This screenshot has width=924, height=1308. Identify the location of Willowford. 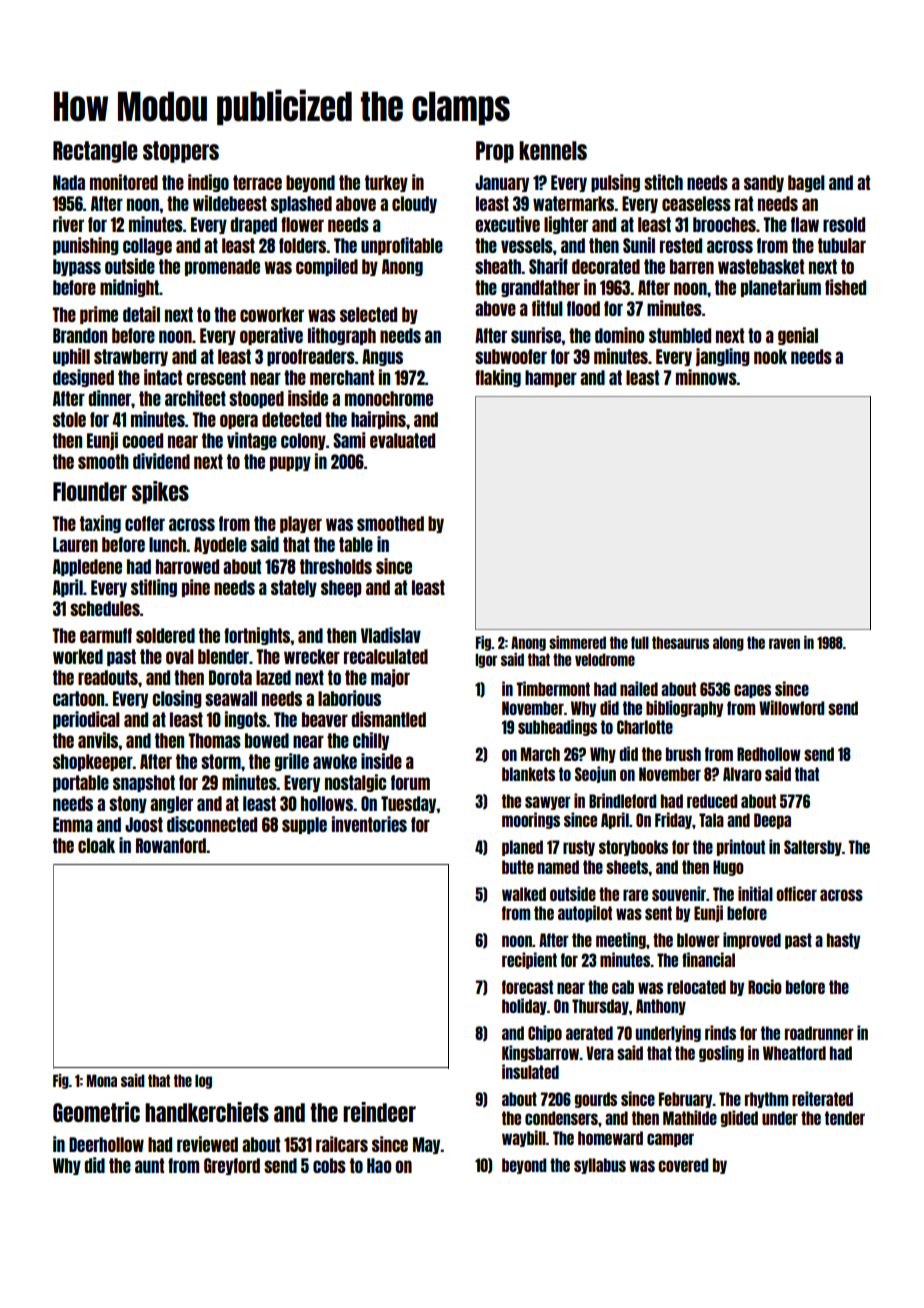
(791, 707).
